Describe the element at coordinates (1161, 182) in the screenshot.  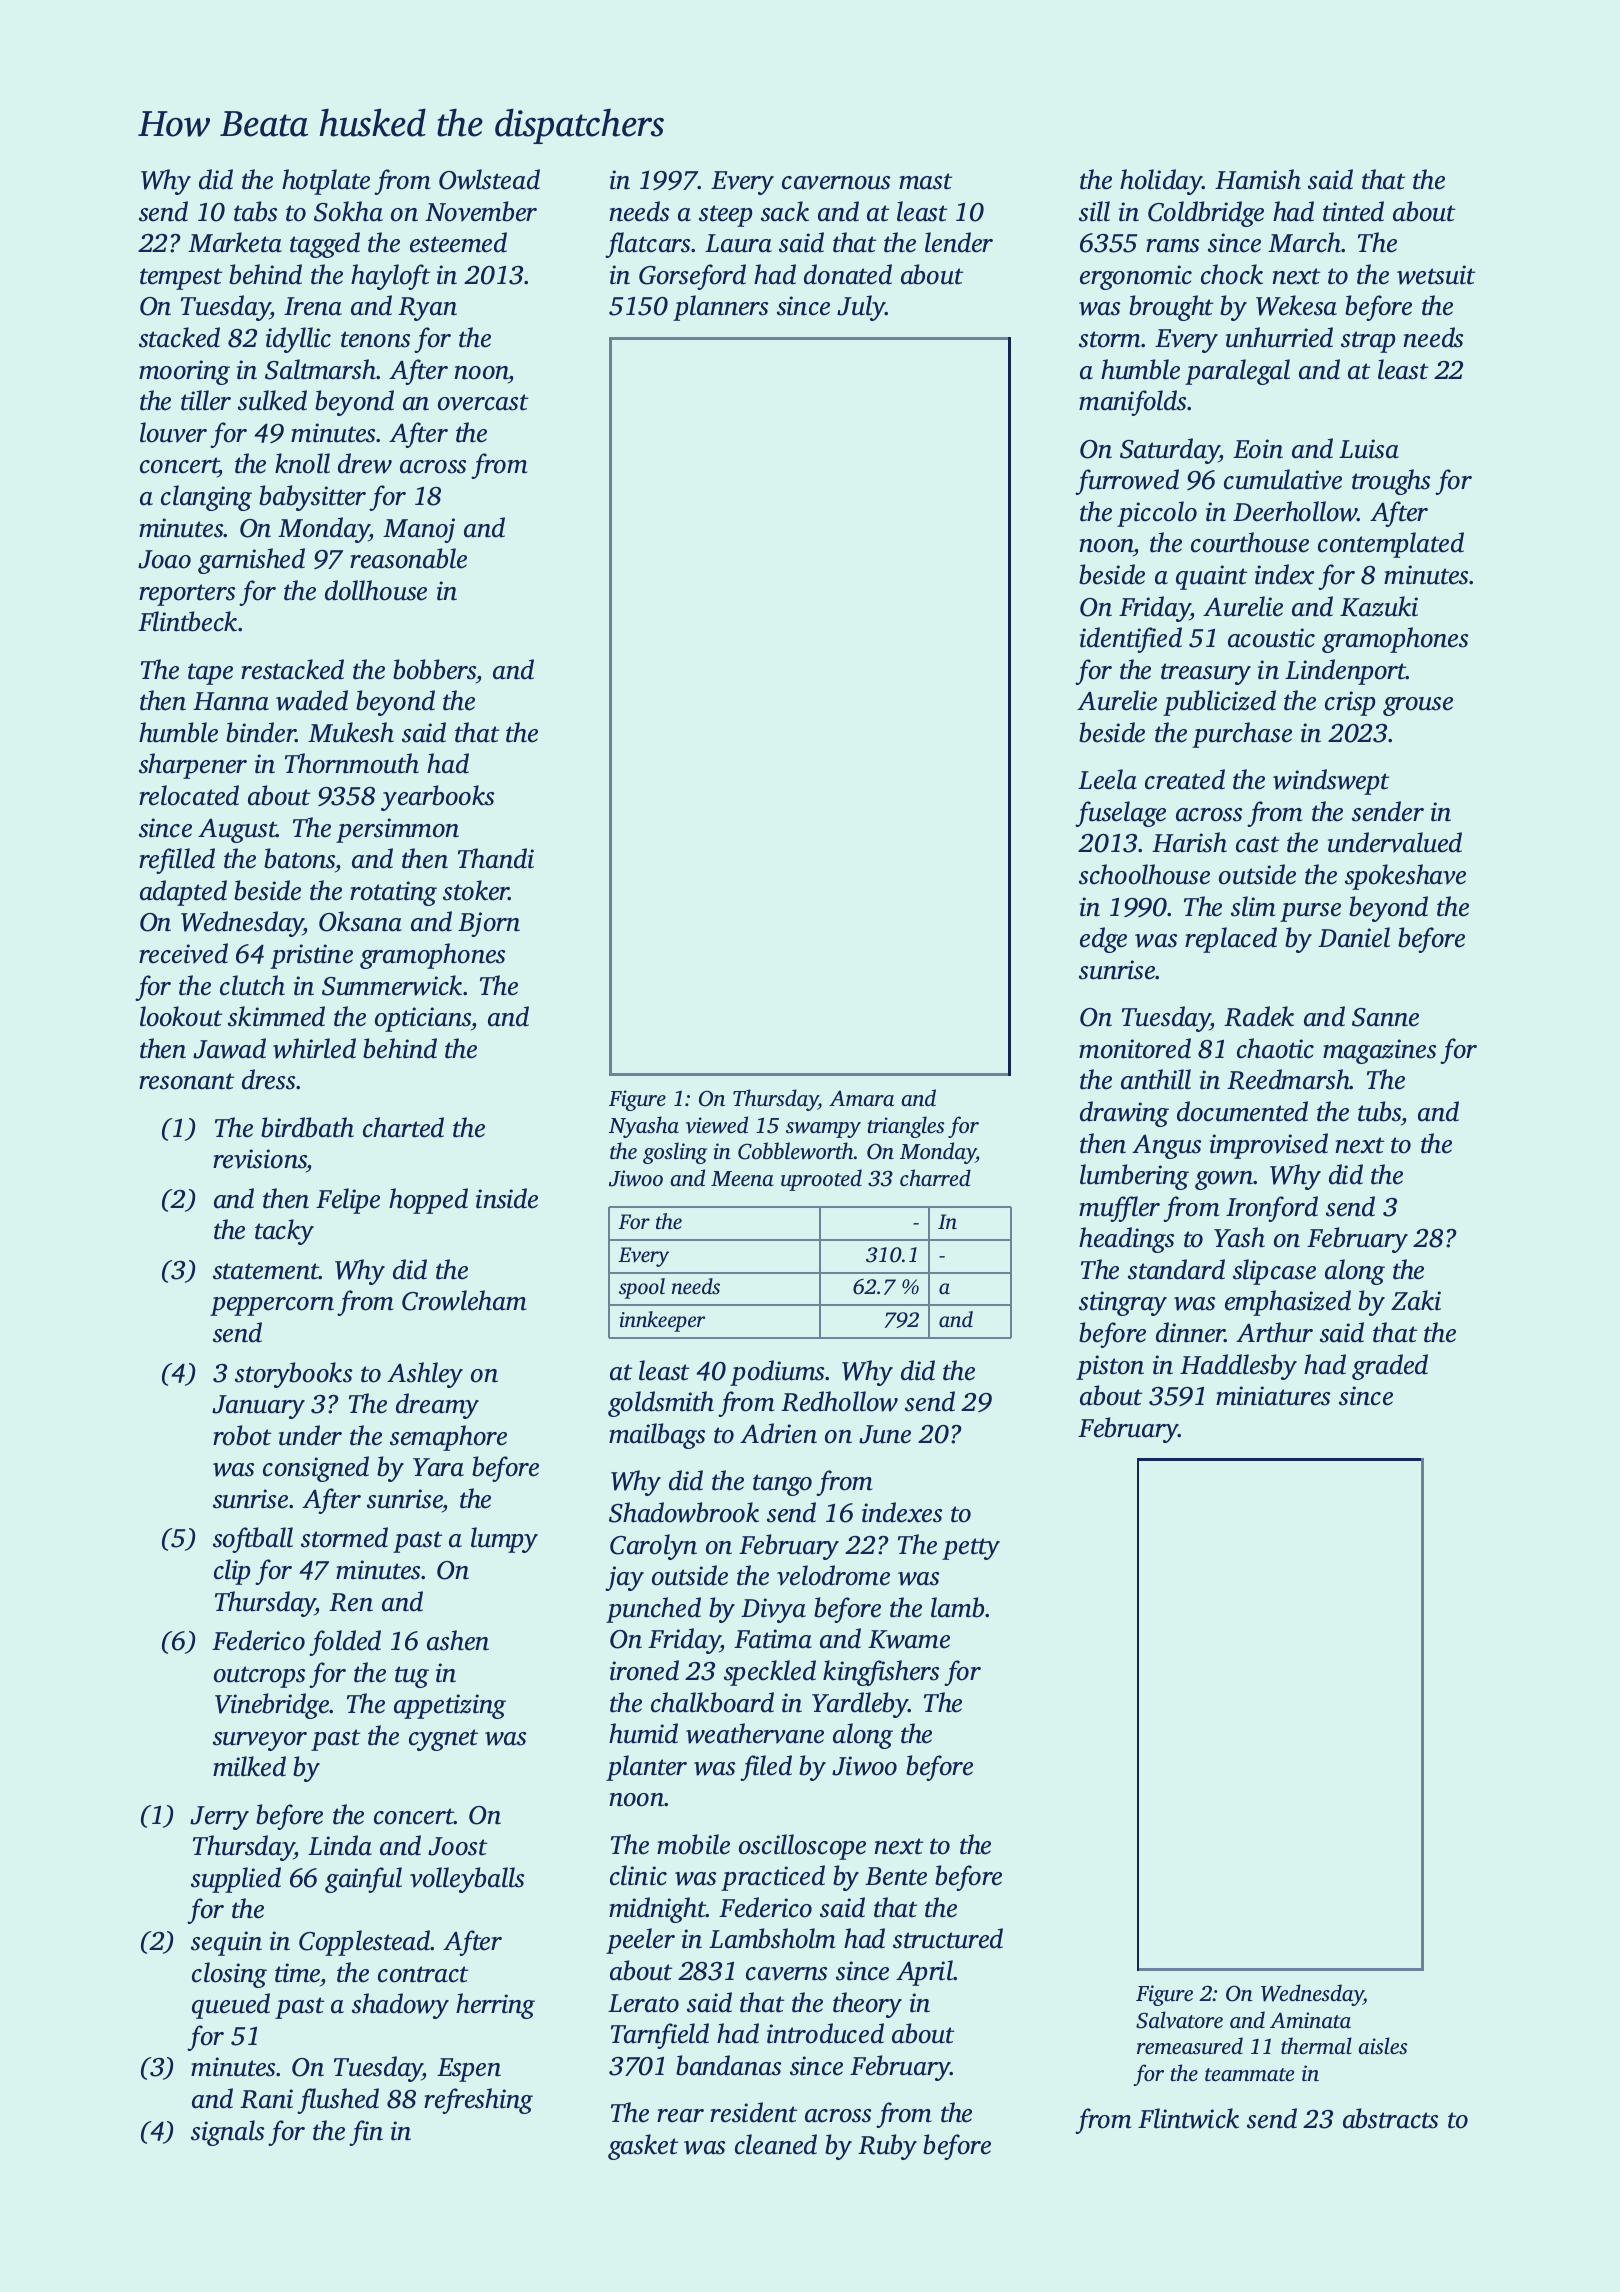
I see `holiday` at that location.
